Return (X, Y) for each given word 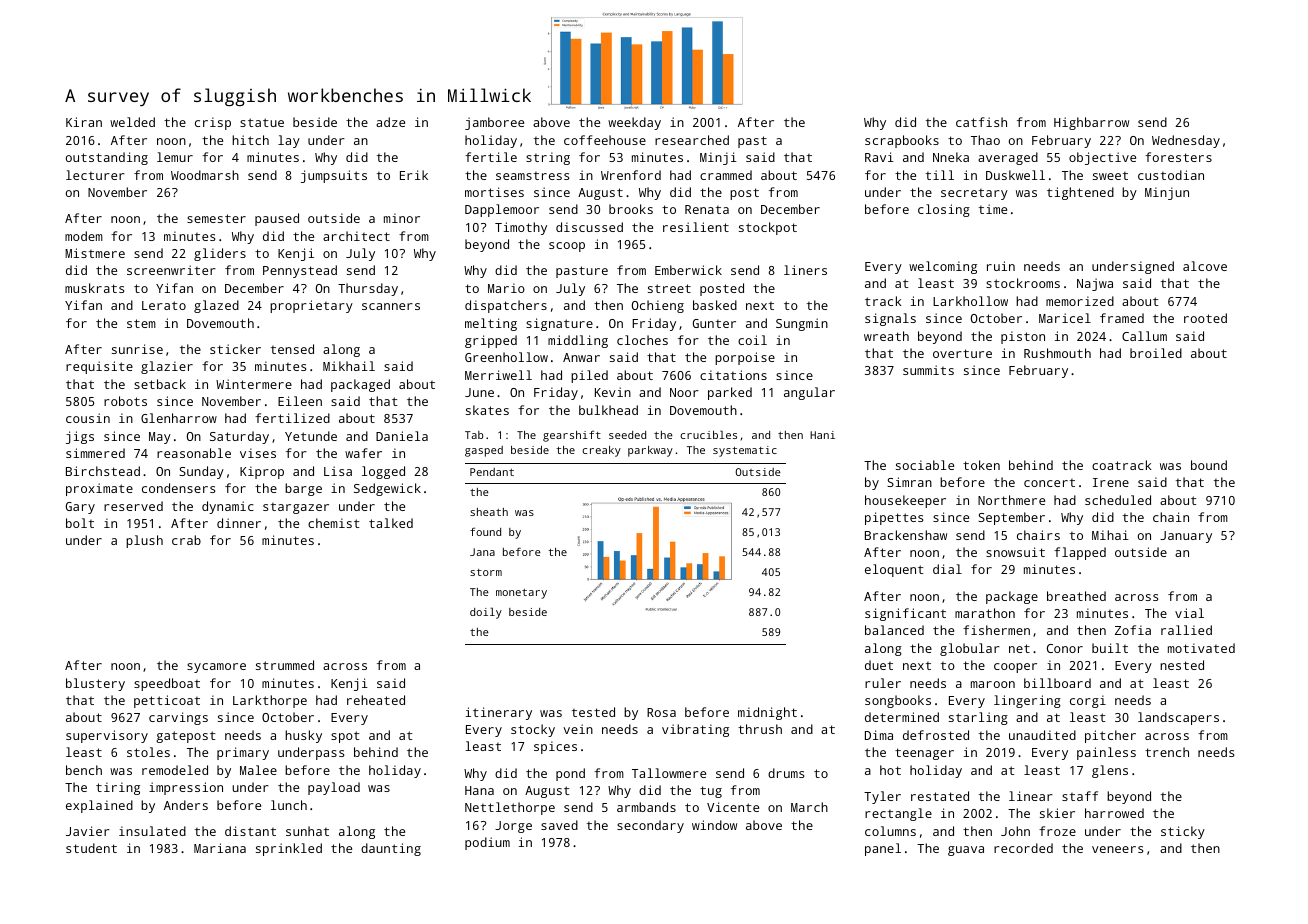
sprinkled (289, 849)
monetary (521, 594)
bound (1209, 465)
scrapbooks (902, 141)
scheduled (1118, 500)
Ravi (879, 157)
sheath (489, 512)
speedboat (167, 684)
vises (258, 453)
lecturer (95, 175)
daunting (391, 849)
